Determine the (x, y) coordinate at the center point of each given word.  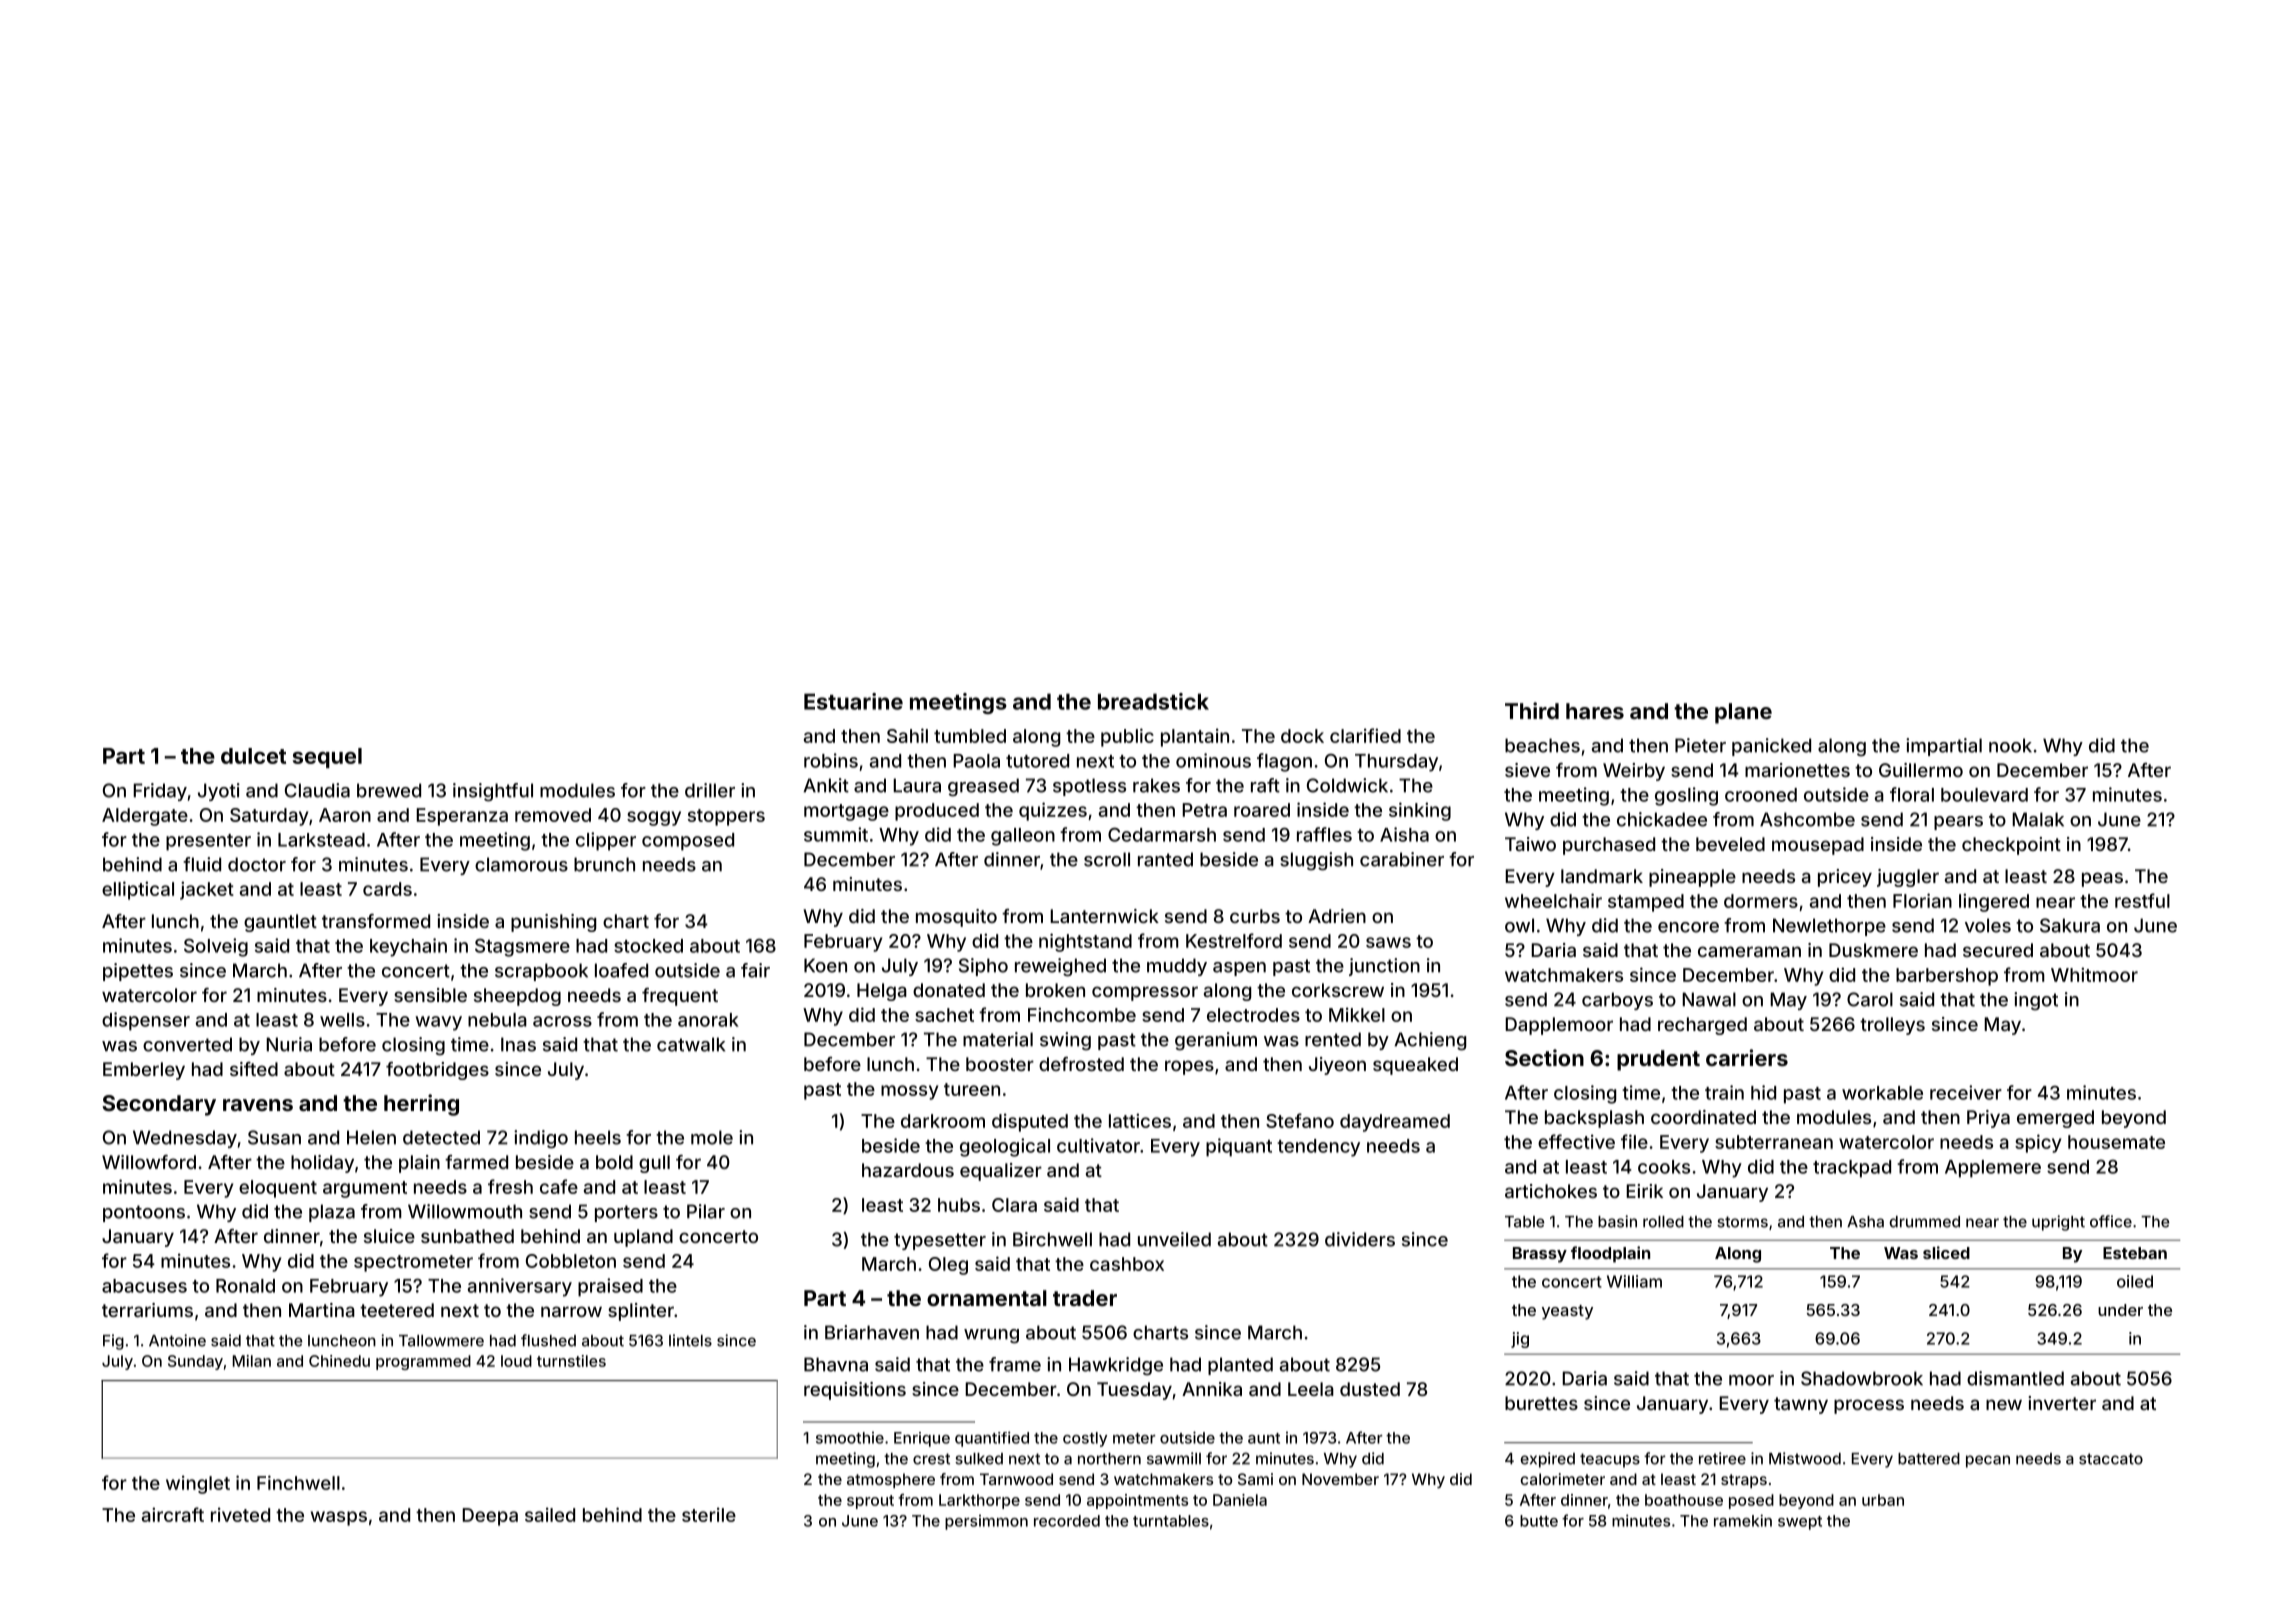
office (2111, 1221)
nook (2010, 745)
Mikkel (1357, 1014)
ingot (2036, 1001)
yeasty (1567, 1312)
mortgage (846, 812)
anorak (708, 1020)
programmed (423, 1362)
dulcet (253, 756)
